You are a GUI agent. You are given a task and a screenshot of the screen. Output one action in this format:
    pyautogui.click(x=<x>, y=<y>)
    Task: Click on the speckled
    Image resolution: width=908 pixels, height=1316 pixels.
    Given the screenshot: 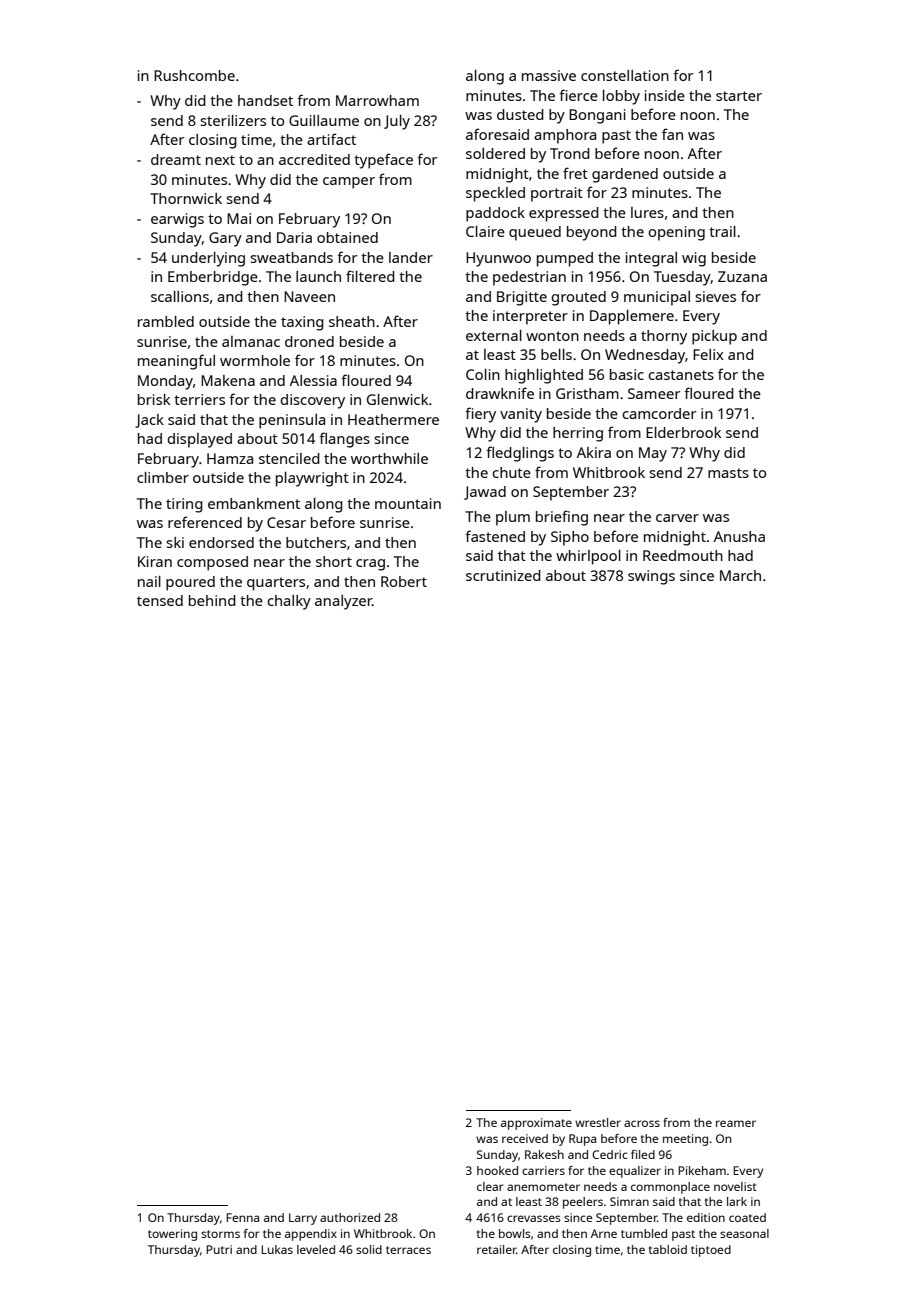 What is the action you would take?
    pyautogui.click(x=495, y=194)
